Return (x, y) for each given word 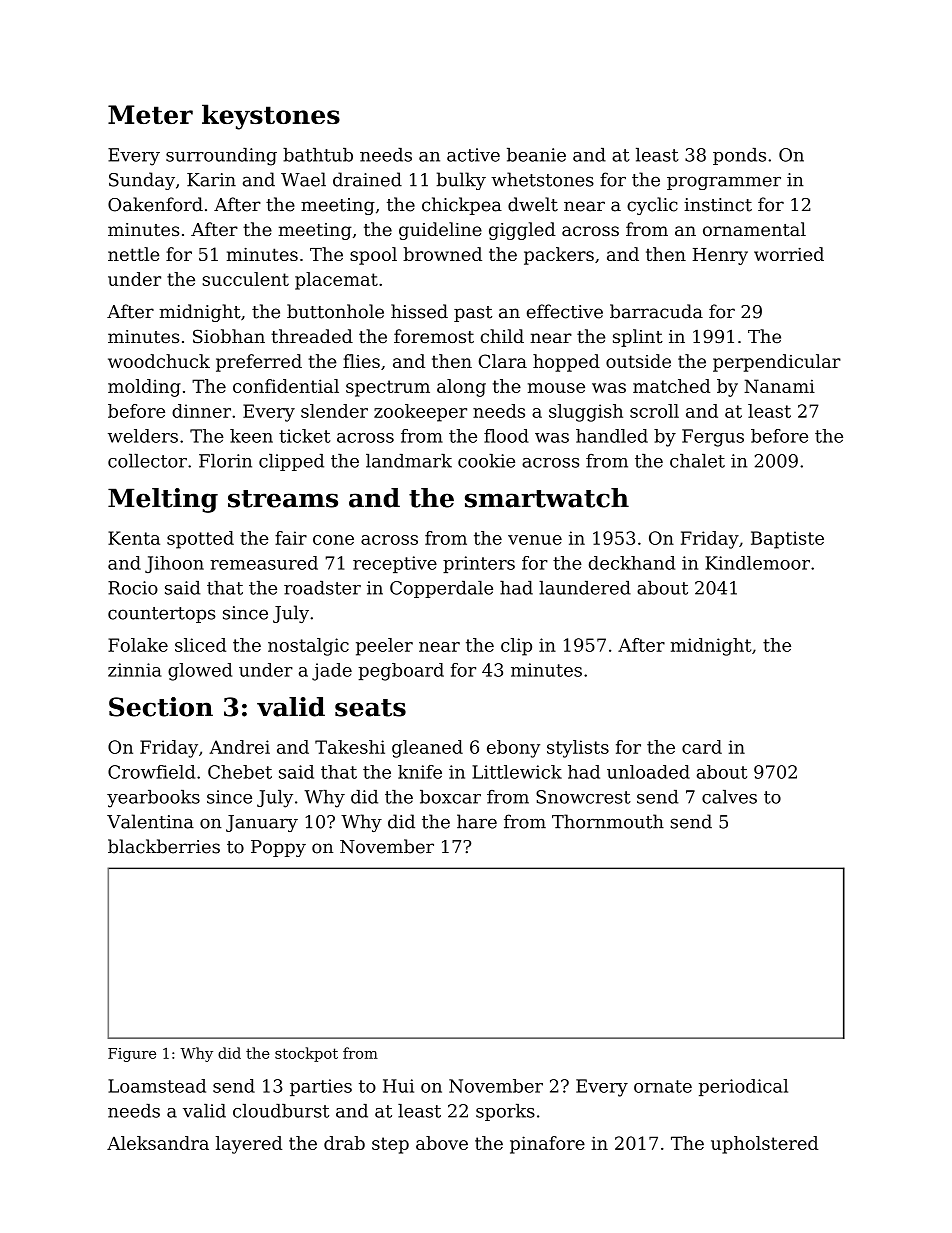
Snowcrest (583, 797)
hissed (419, 311)
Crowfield (151, 772)
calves (729, 797)
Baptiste (787, 540)
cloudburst (281, 1111)
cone (333, 540)
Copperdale (441, 589)
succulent (246, 279)
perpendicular (777, 363)
